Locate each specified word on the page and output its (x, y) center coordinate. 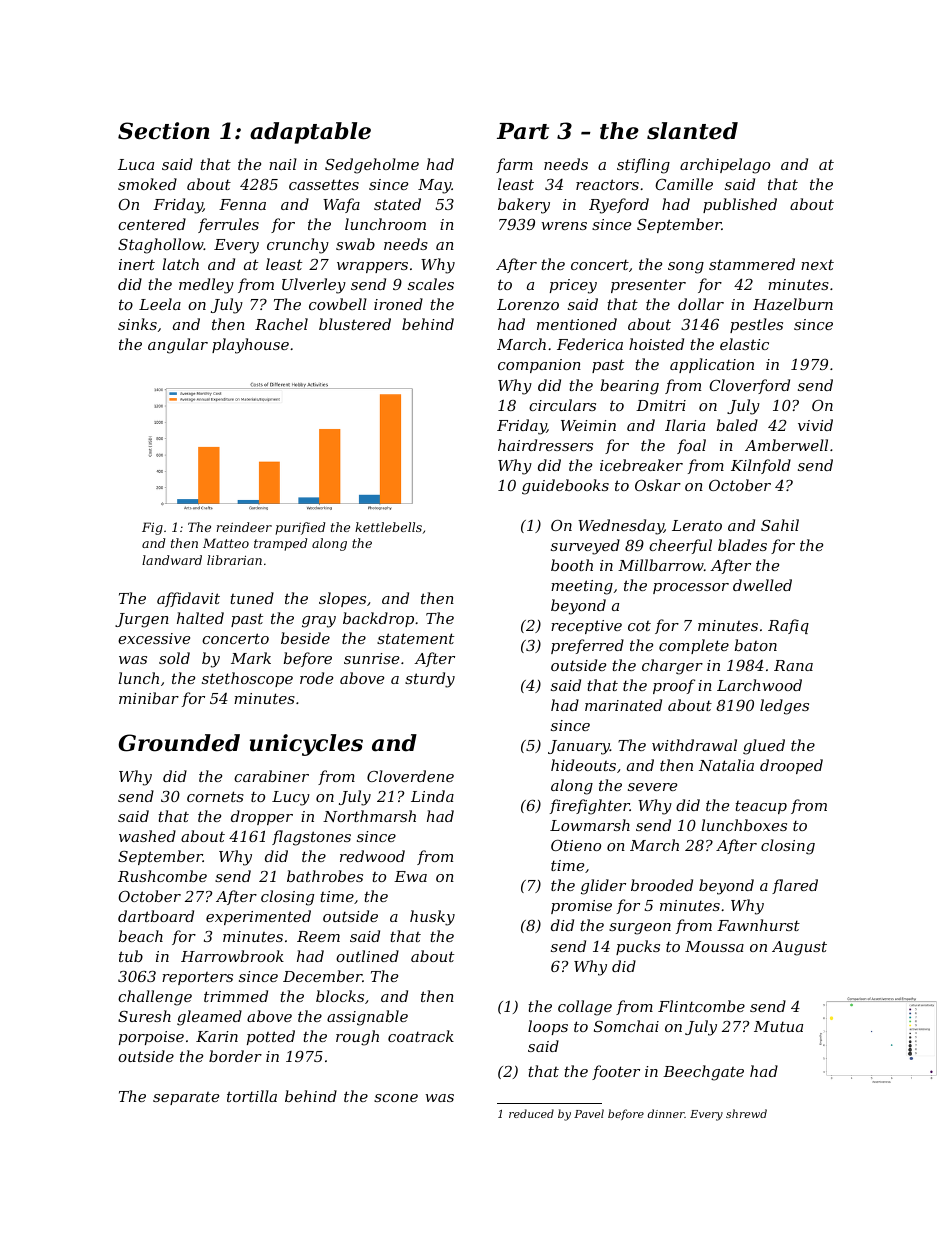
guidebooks (565, 487)
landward (172, 560)
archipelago (725, 166)
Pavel (589, 1113)
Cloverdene (410, 776)
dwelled (762, 585)
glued (764, 747)
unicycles (306, 745)
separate (186, 1098)
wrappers (372, 267)
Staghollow (161, 246)
